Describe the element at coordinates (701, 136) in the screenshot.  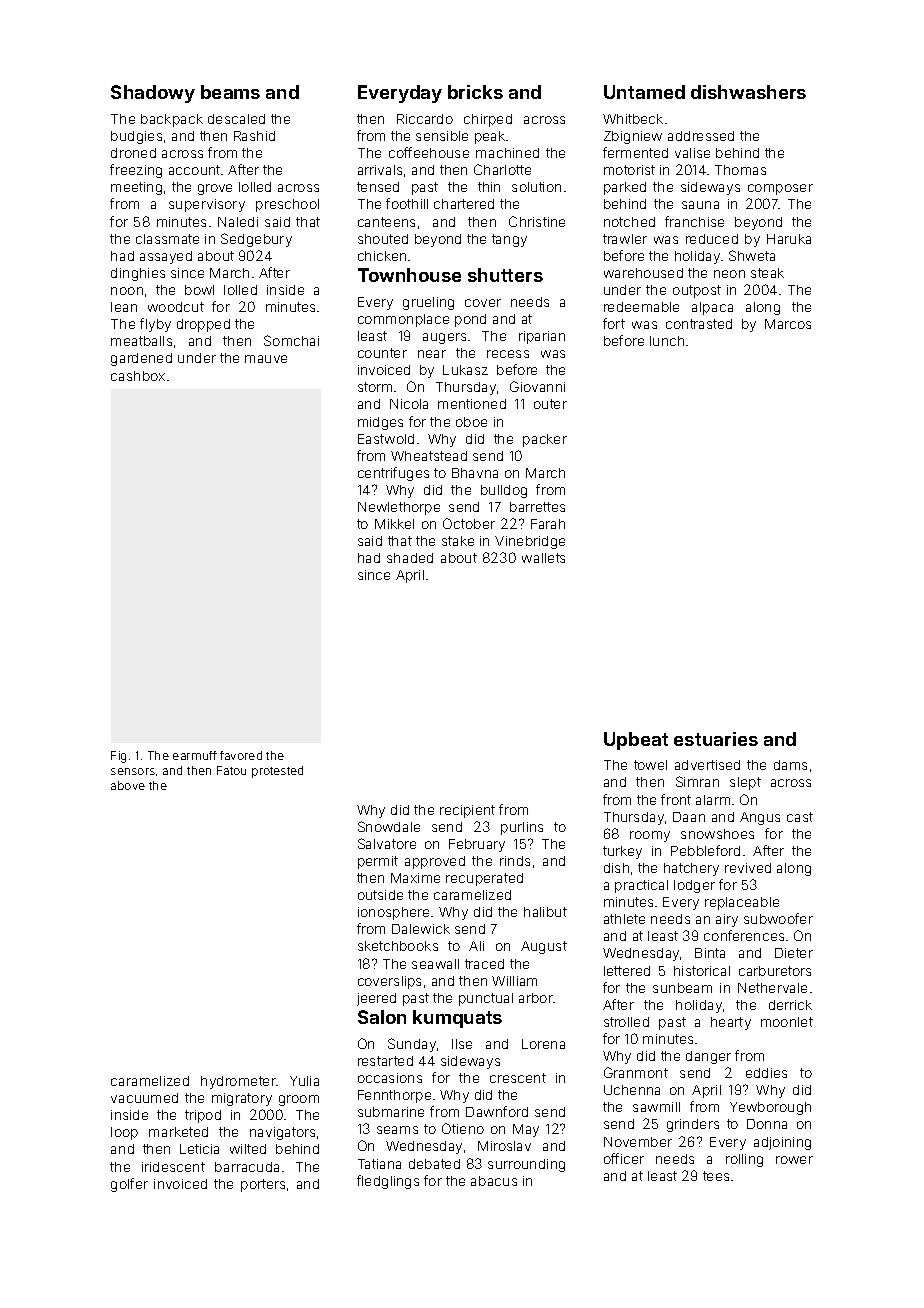
I see `addressed` at that location.
